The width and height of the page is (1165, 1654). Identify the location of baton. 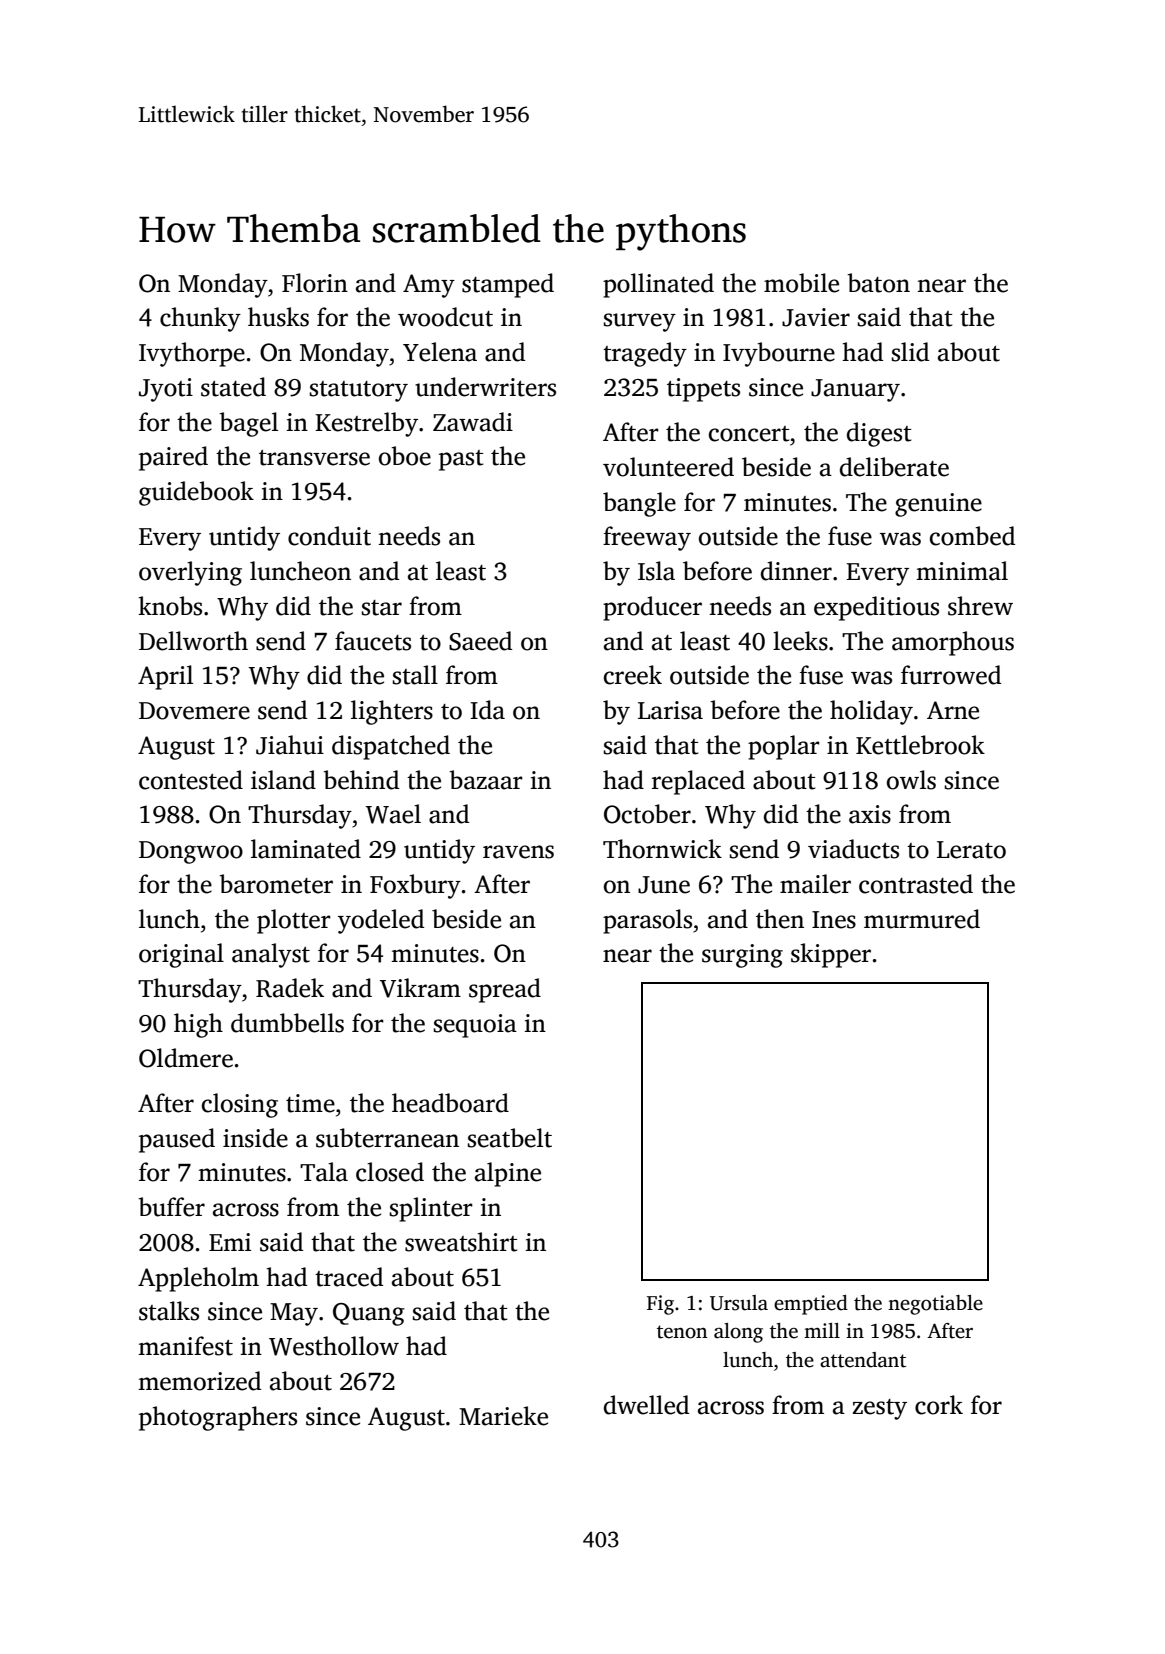
(878, 283).
